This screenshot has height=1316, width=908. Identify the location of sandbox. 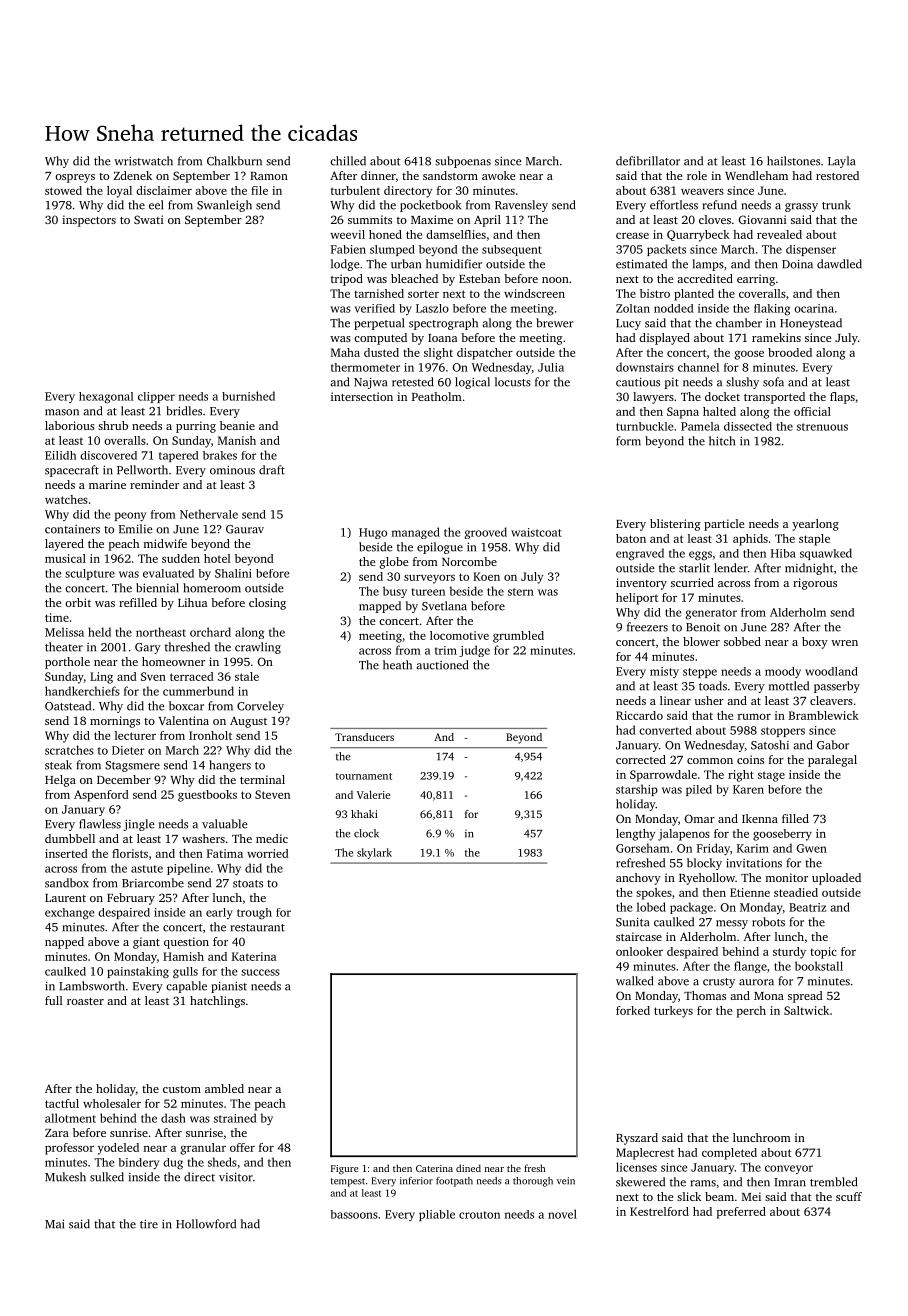
(67, 883).
